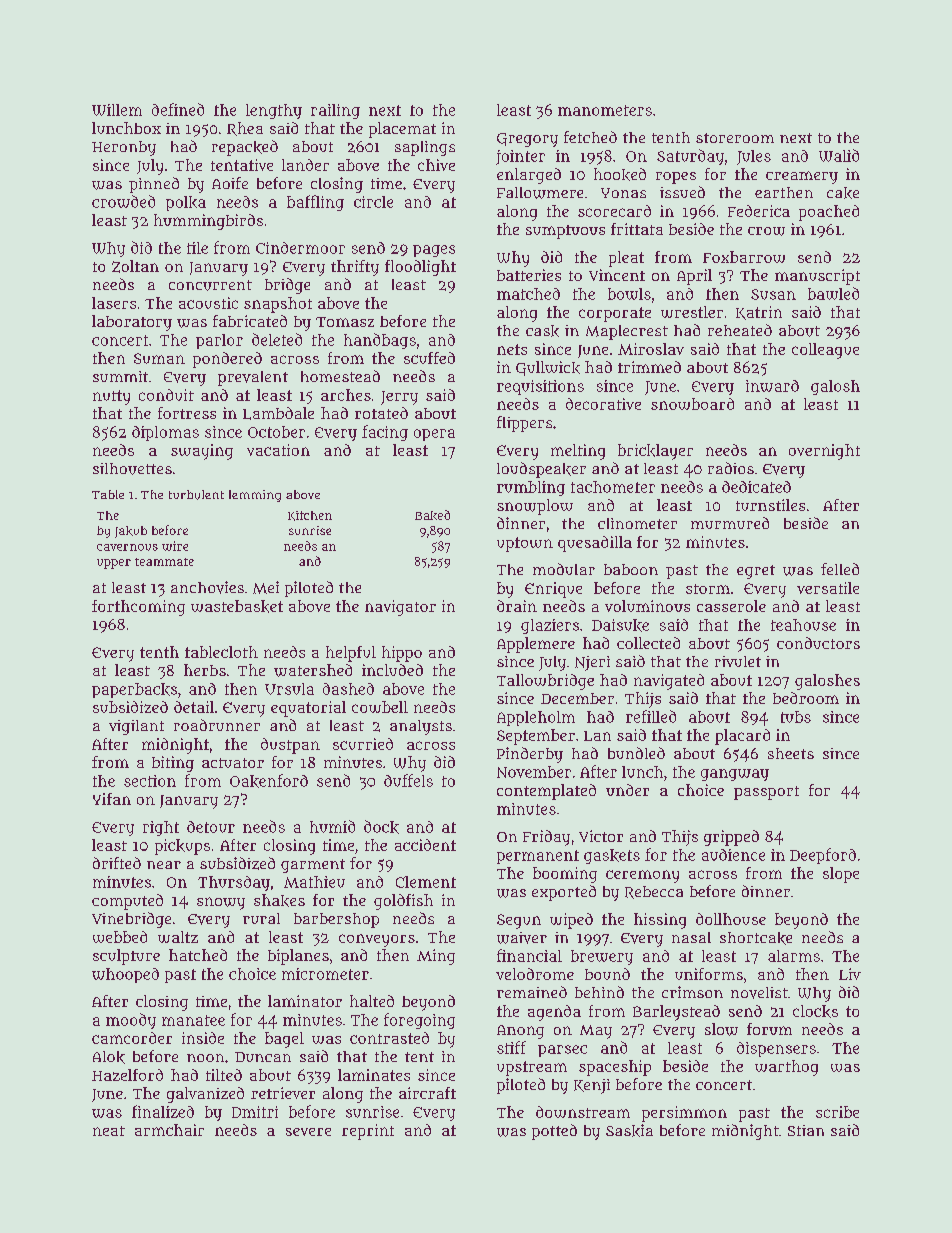  What do you see at coordinates (178, 109) in the document?
I see `defined` at bounding box center [178, 109].
